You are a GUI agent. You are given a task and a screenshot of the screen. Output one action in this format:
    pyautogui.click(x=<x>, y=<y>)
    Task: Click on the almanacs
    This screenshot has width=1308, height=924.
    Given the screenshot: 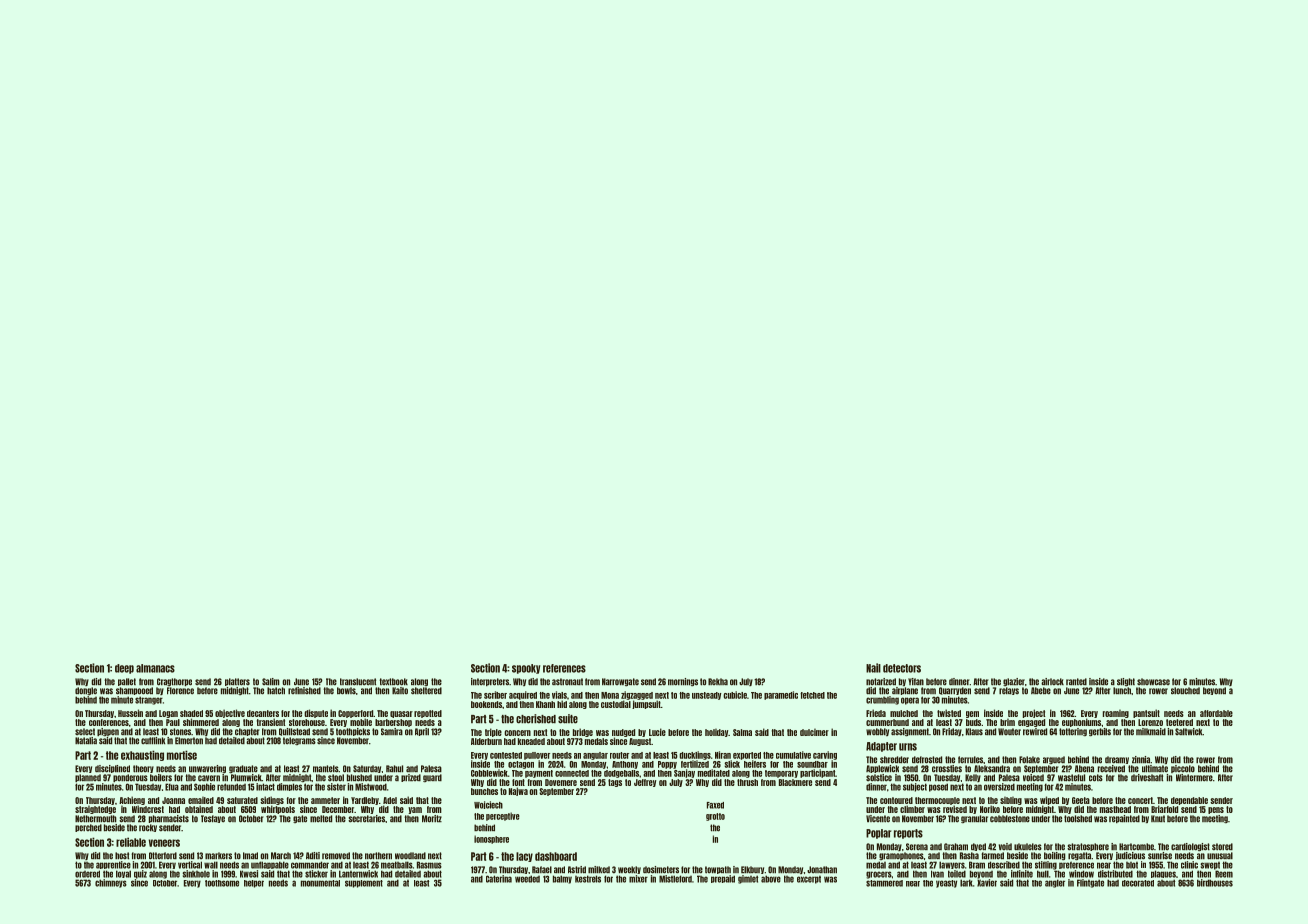 What is the action you would take?
    pyautogui.click(x=155, y=668)
